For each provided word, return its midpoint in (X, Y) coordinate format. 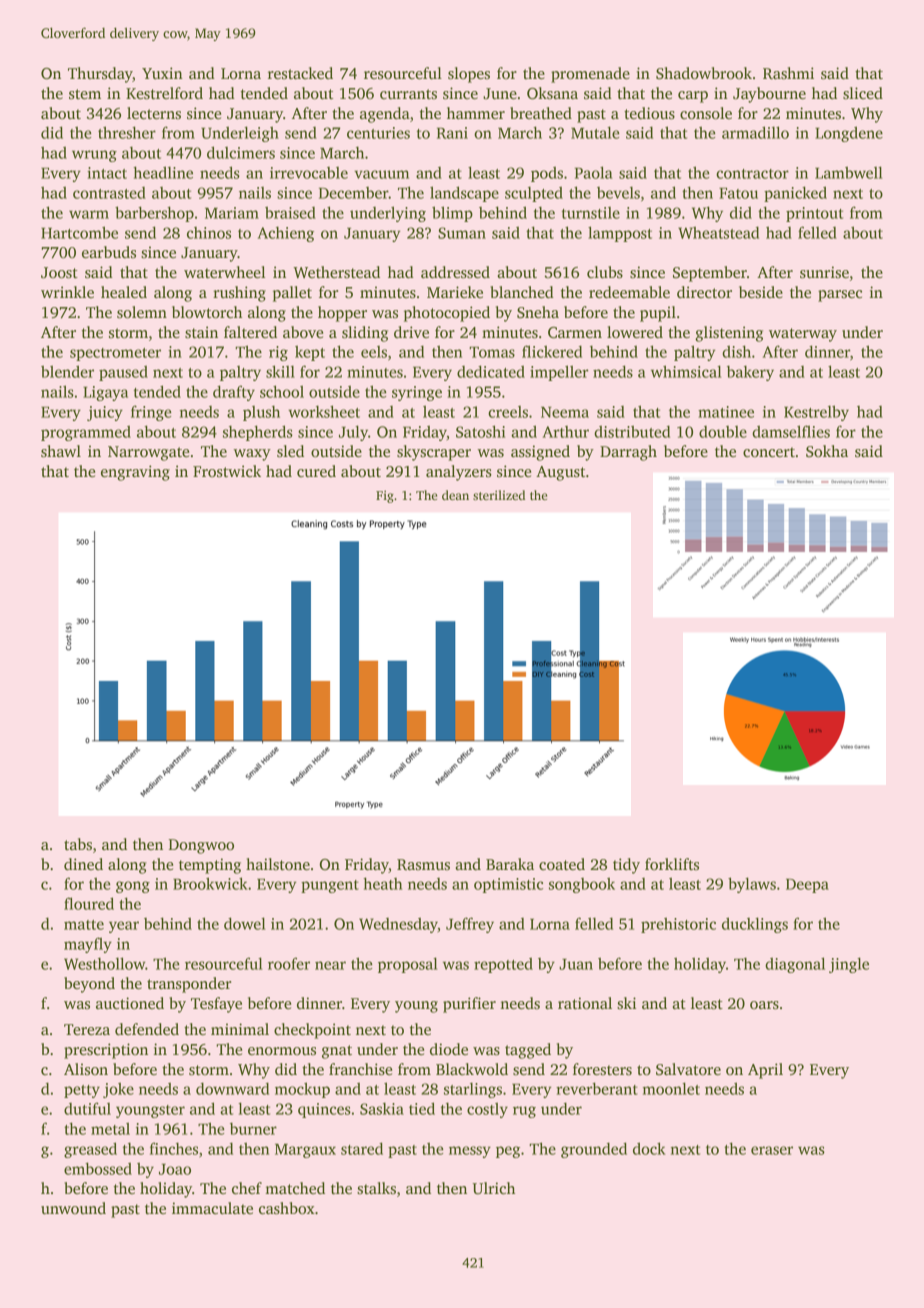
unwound (73, 1208)
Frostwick (227, 471)
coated (562, 864)
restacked (300, 73)
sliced (863, 93)
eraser (772, 1150)
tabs (78, 844)
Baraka (510, 864)
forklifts (672, 864)
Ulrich (493, 1188)
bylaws (752, 885)
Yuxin (162, 73)
